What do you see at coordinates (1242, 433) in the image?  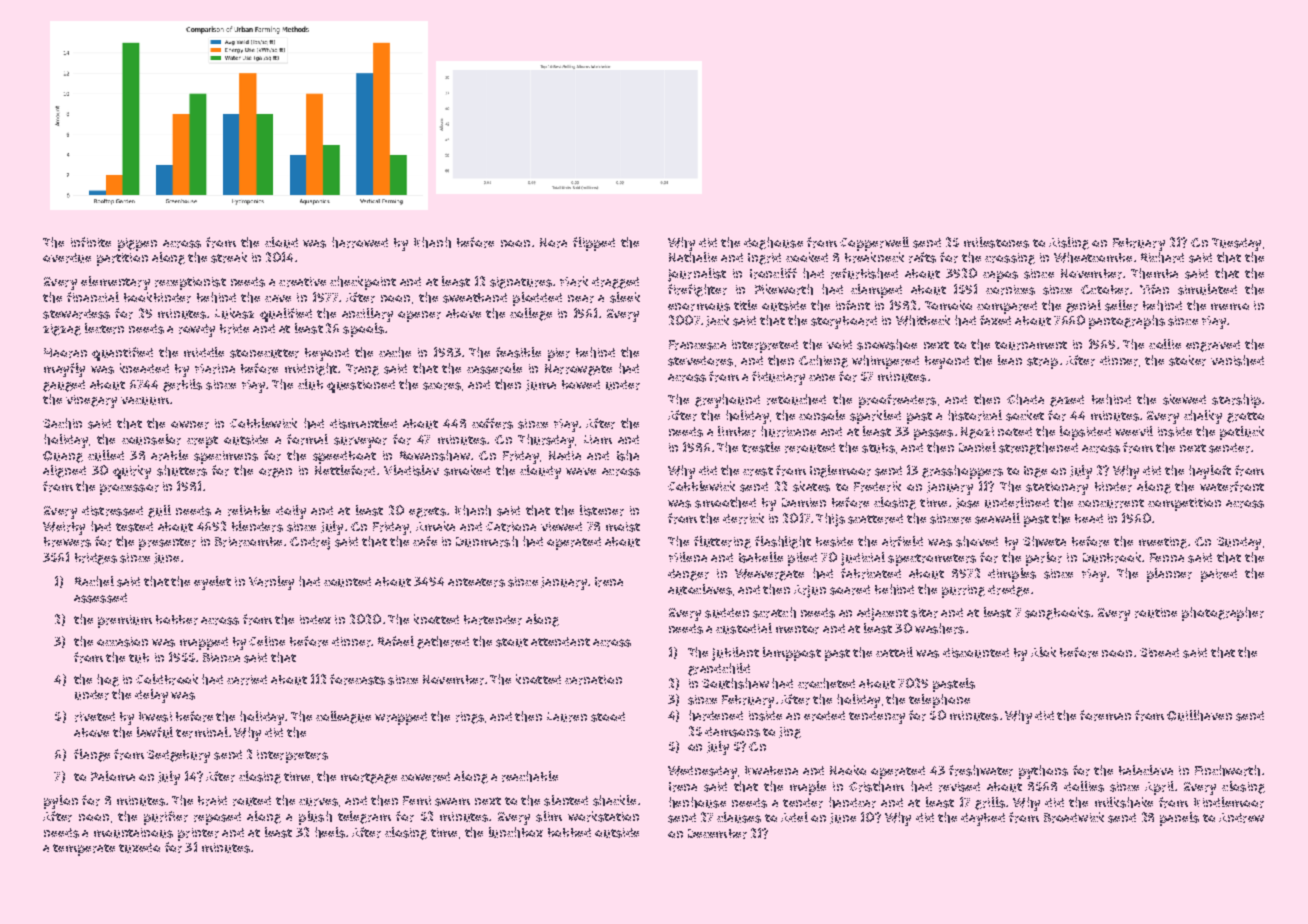 I see `potluck` at bounding box center [1242, 433].
